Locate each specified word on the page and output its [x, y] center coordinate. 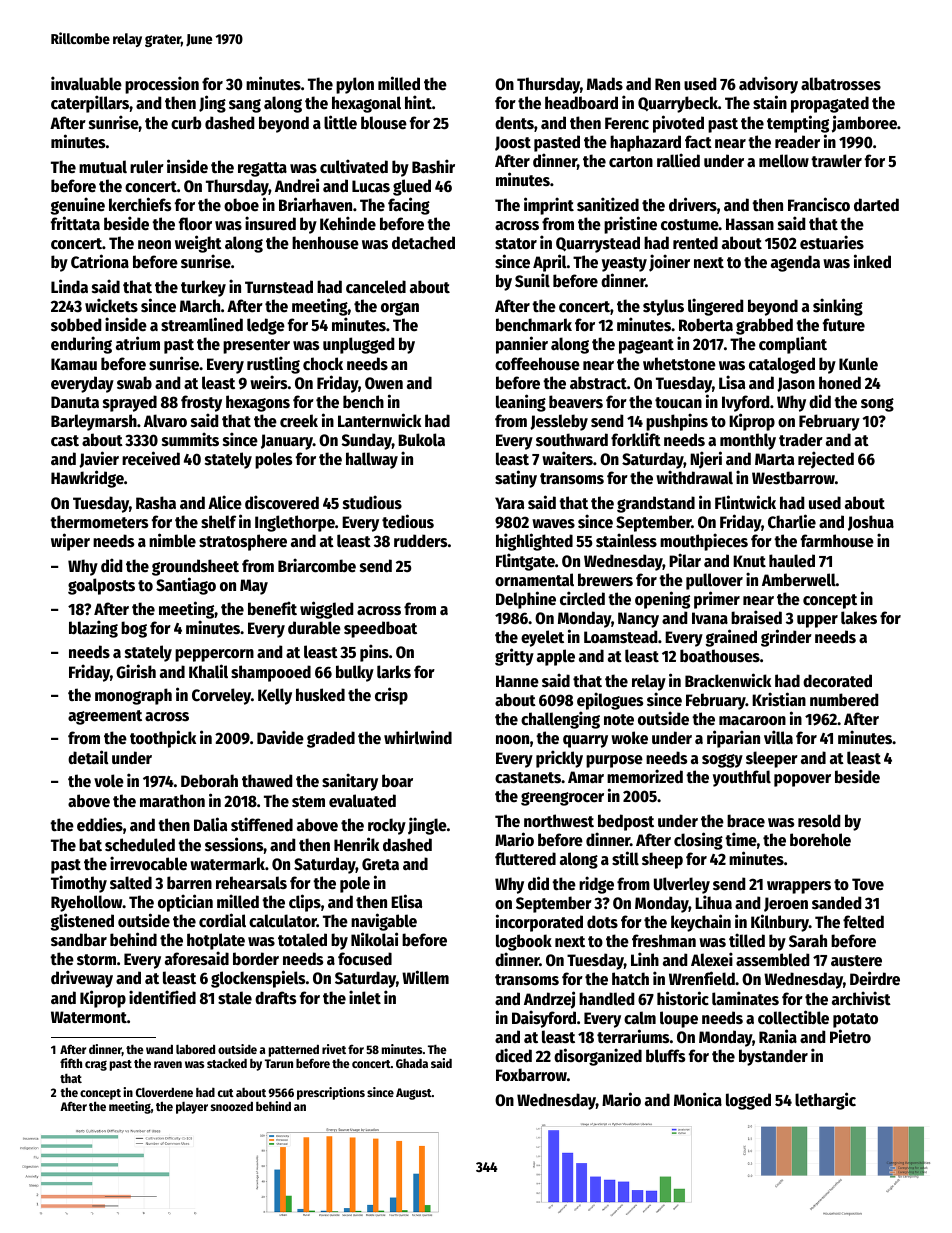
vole [109, 781]
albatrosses [841, 84]
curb [186, 123]
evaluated [362, 801]
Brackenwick [728, 680]
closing [698, 841]
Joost [513, 143]
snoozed [232, 1106]
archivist [861, 998]
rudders [420, 541]
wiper [70, 542]
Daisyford [544, 1019]
